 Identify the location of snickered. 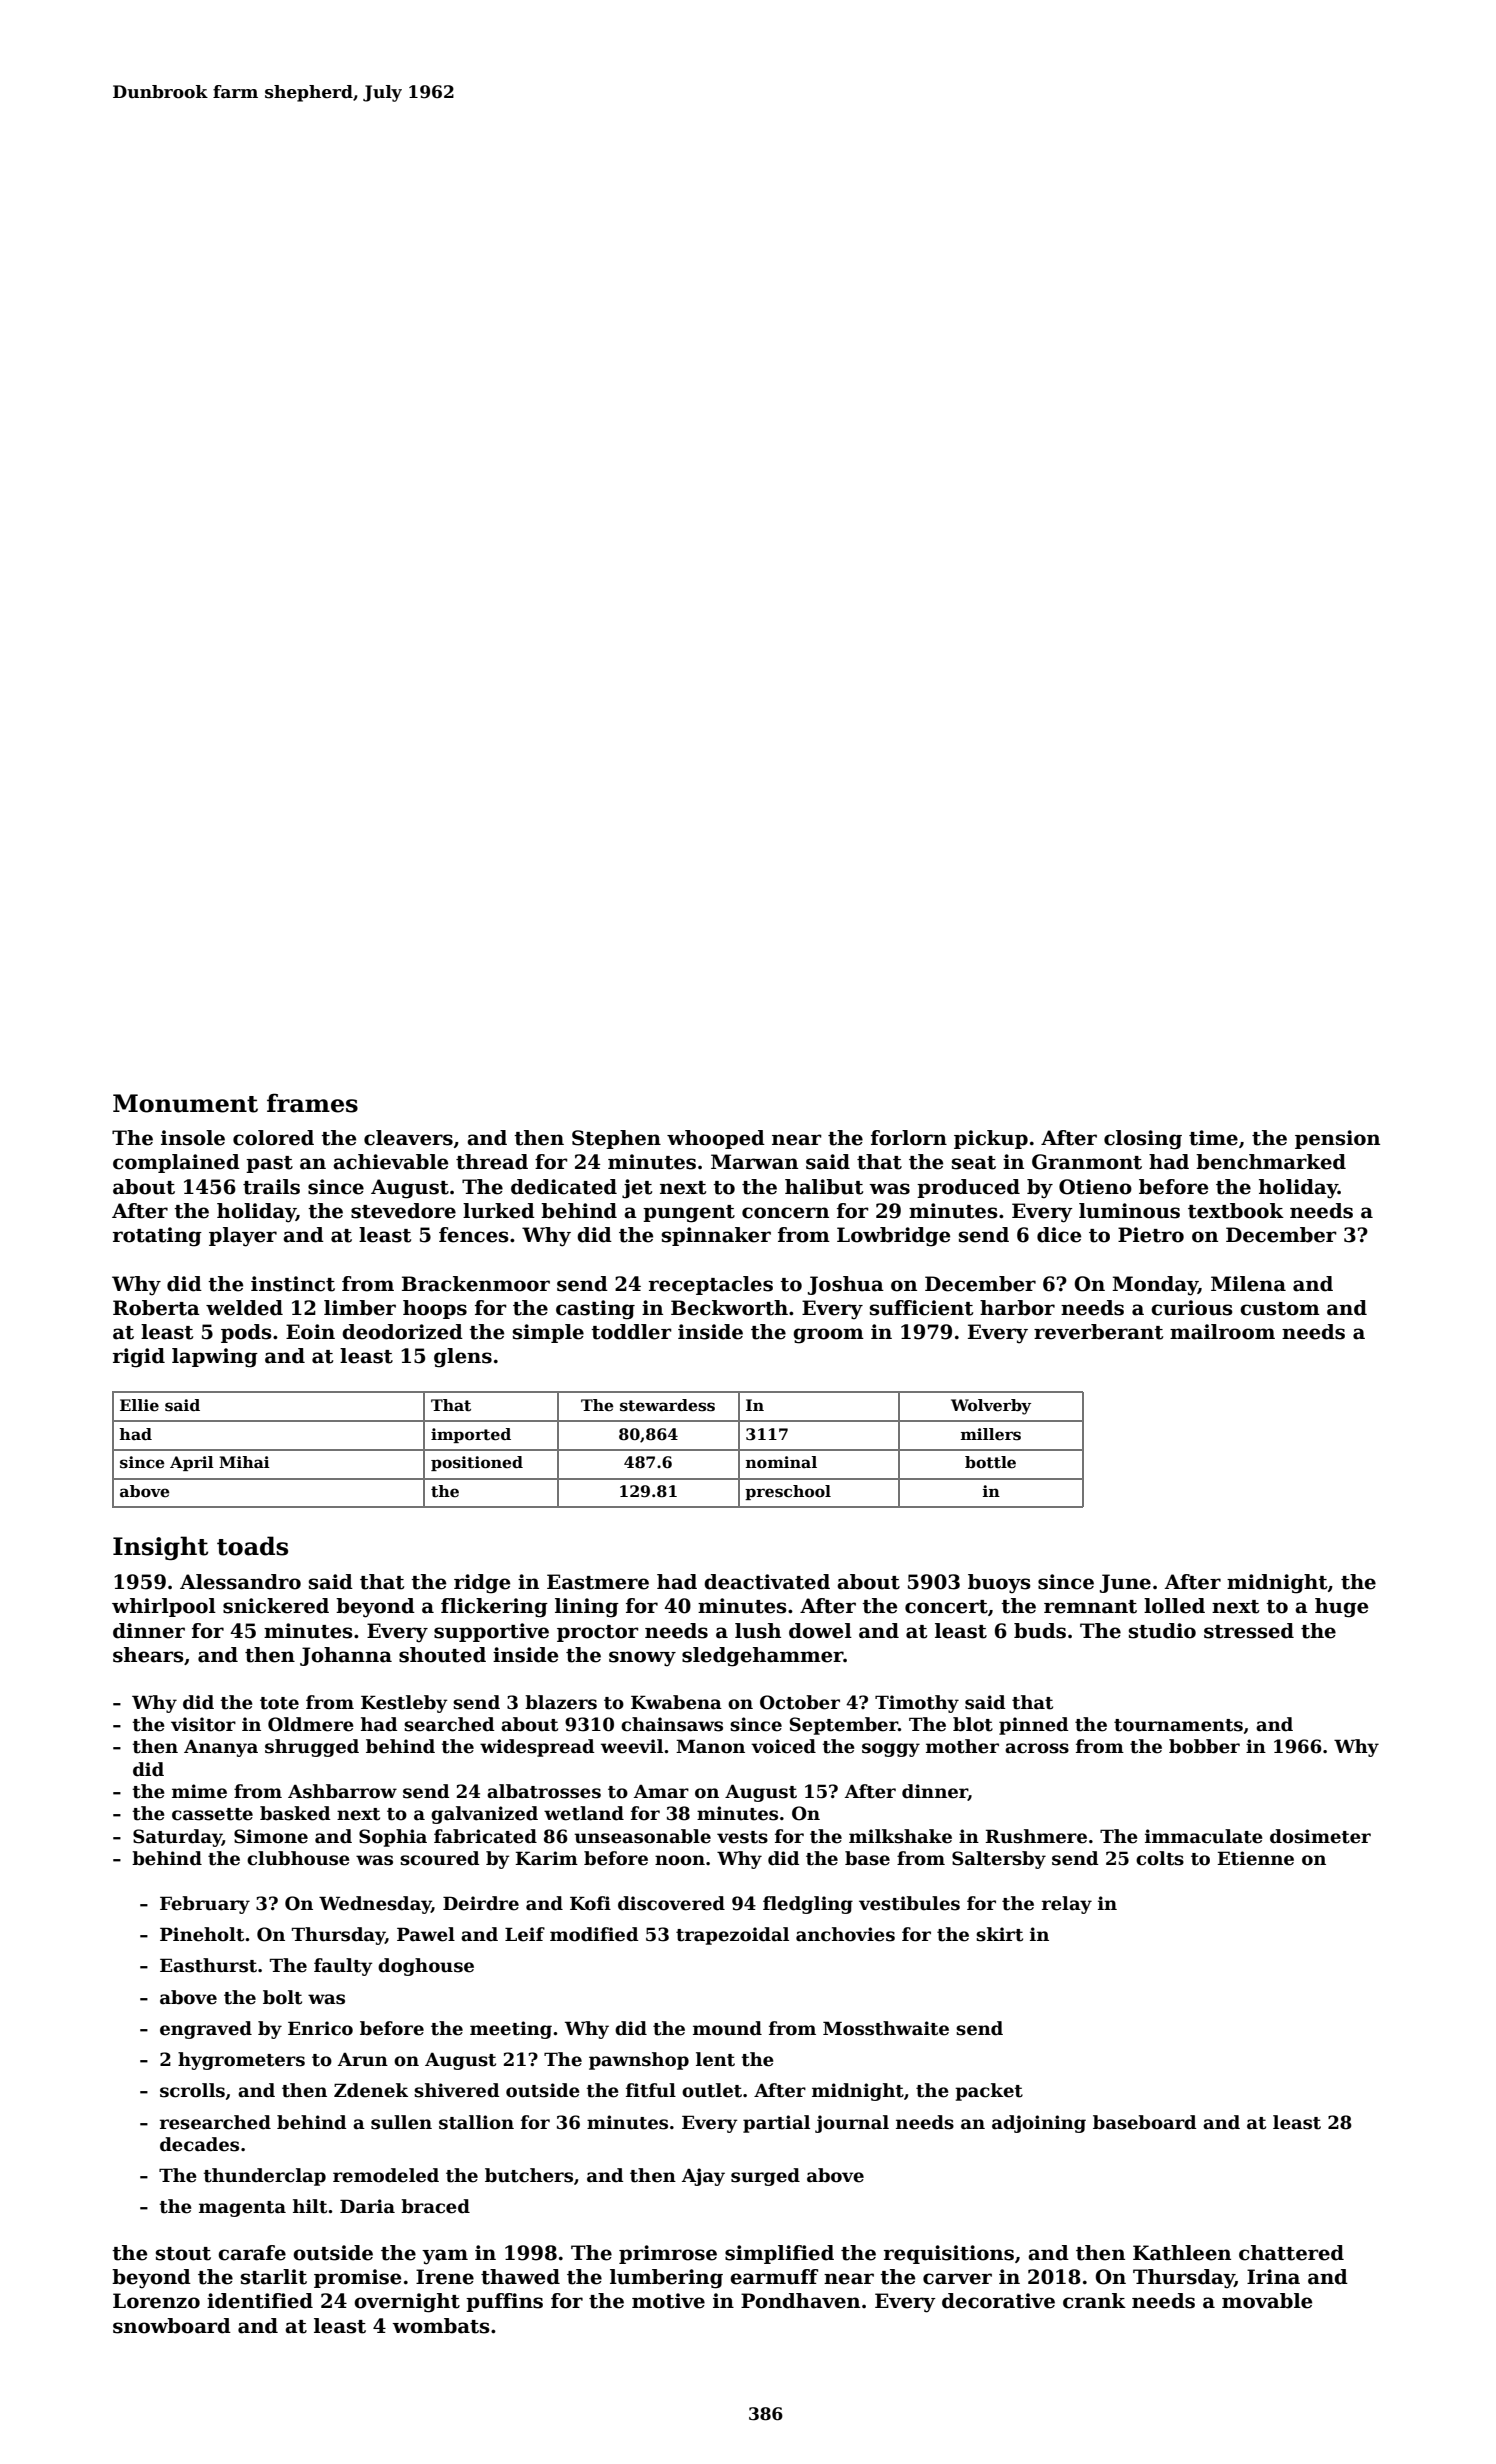
(276, 1606).
